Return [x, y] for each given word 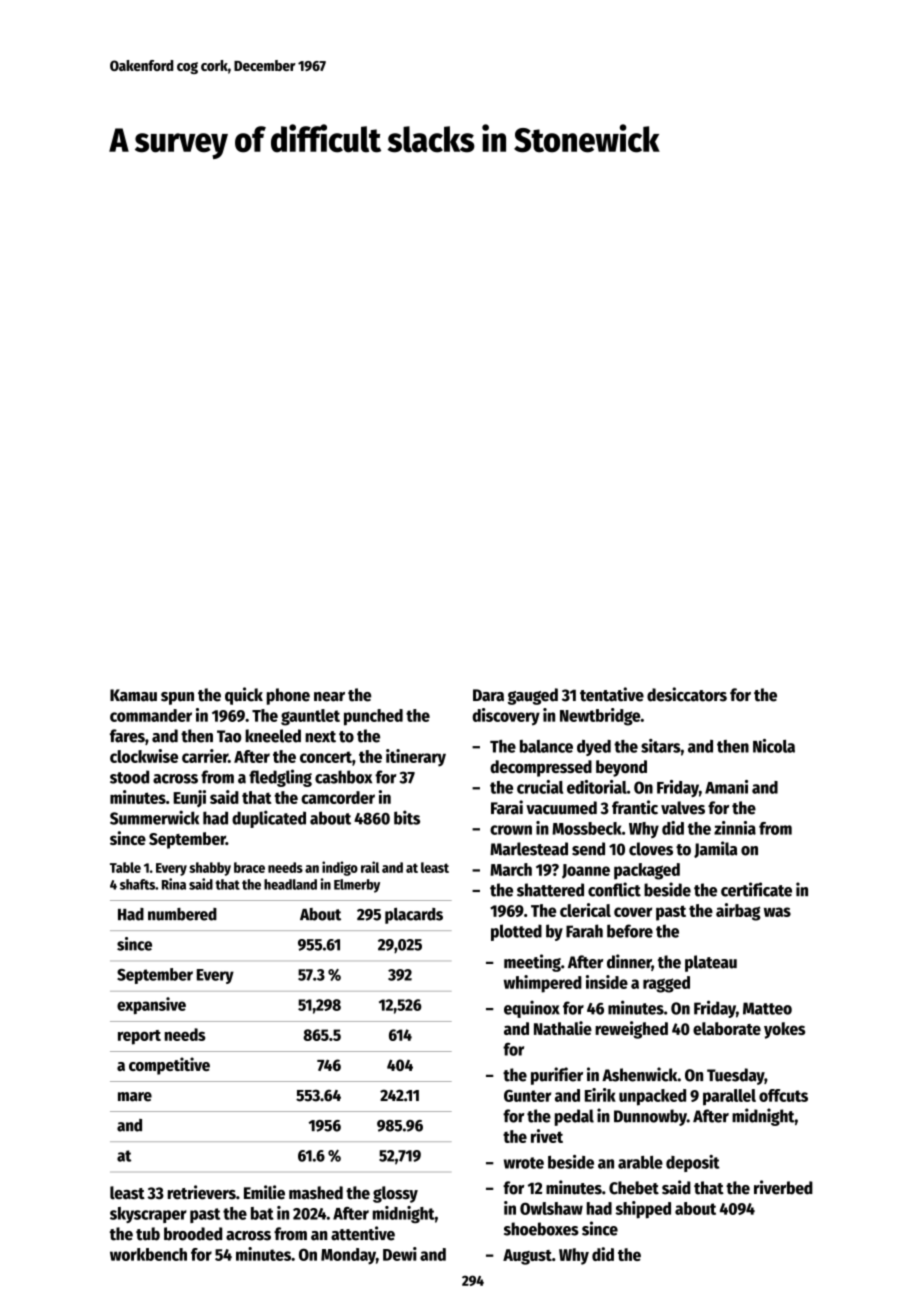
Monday [348, 1256]
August [527, 1257]
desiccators [687, 694]
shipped [643, 1210]
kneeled [273, 736]
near [329, 697]
